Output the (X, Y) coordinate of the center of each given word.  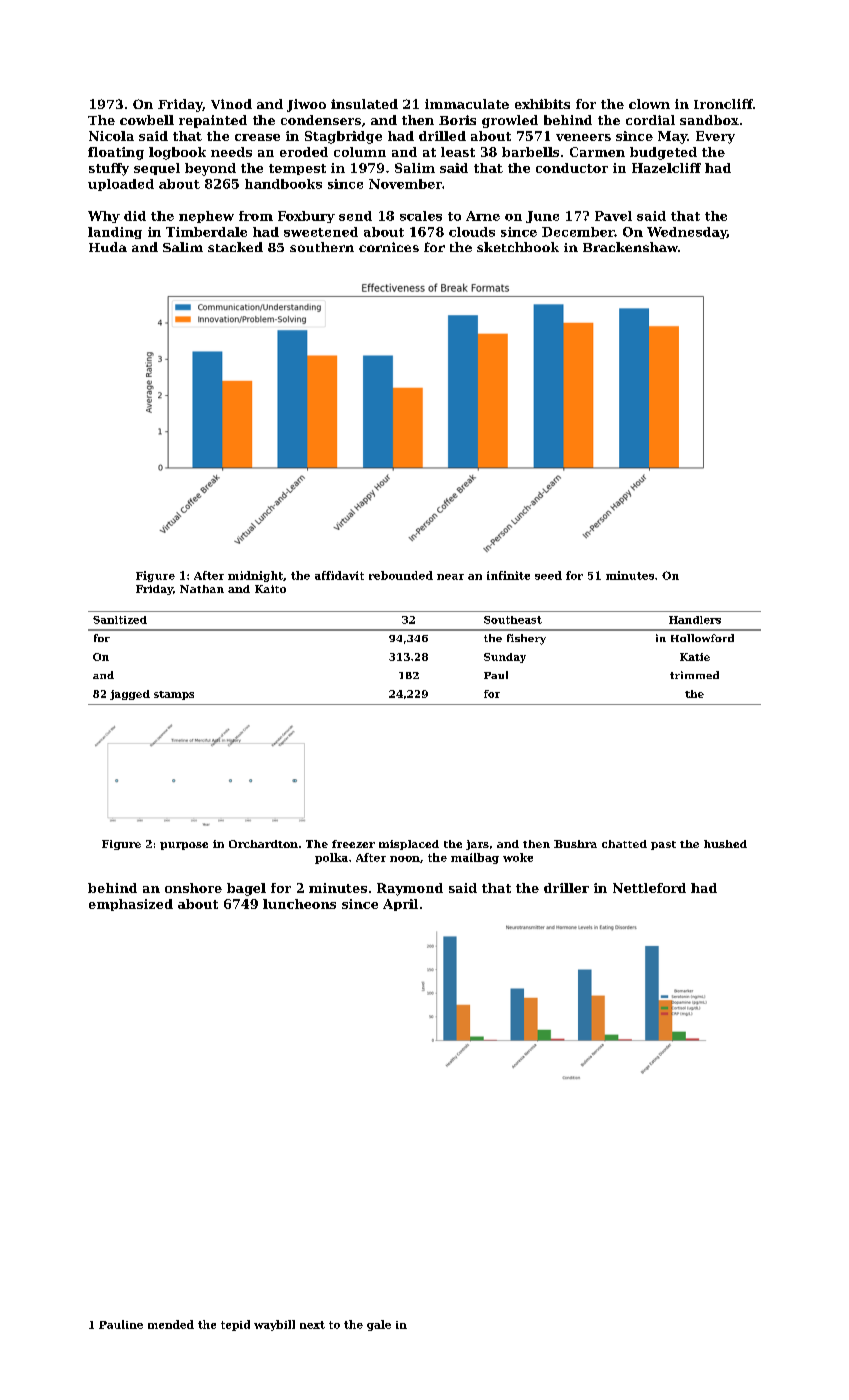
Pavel (613, 216)
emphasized (131, 905)
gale (379, 1325)
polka (331, 858)
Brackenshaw (630, 247)
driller (566, 888)
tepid (235, 1325)
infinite (508, 575)
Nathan (202, 589)
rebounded (401, 575)
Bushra (575, 844)
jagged (130, 695)
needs (231, 152)
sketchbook (518, 247)
